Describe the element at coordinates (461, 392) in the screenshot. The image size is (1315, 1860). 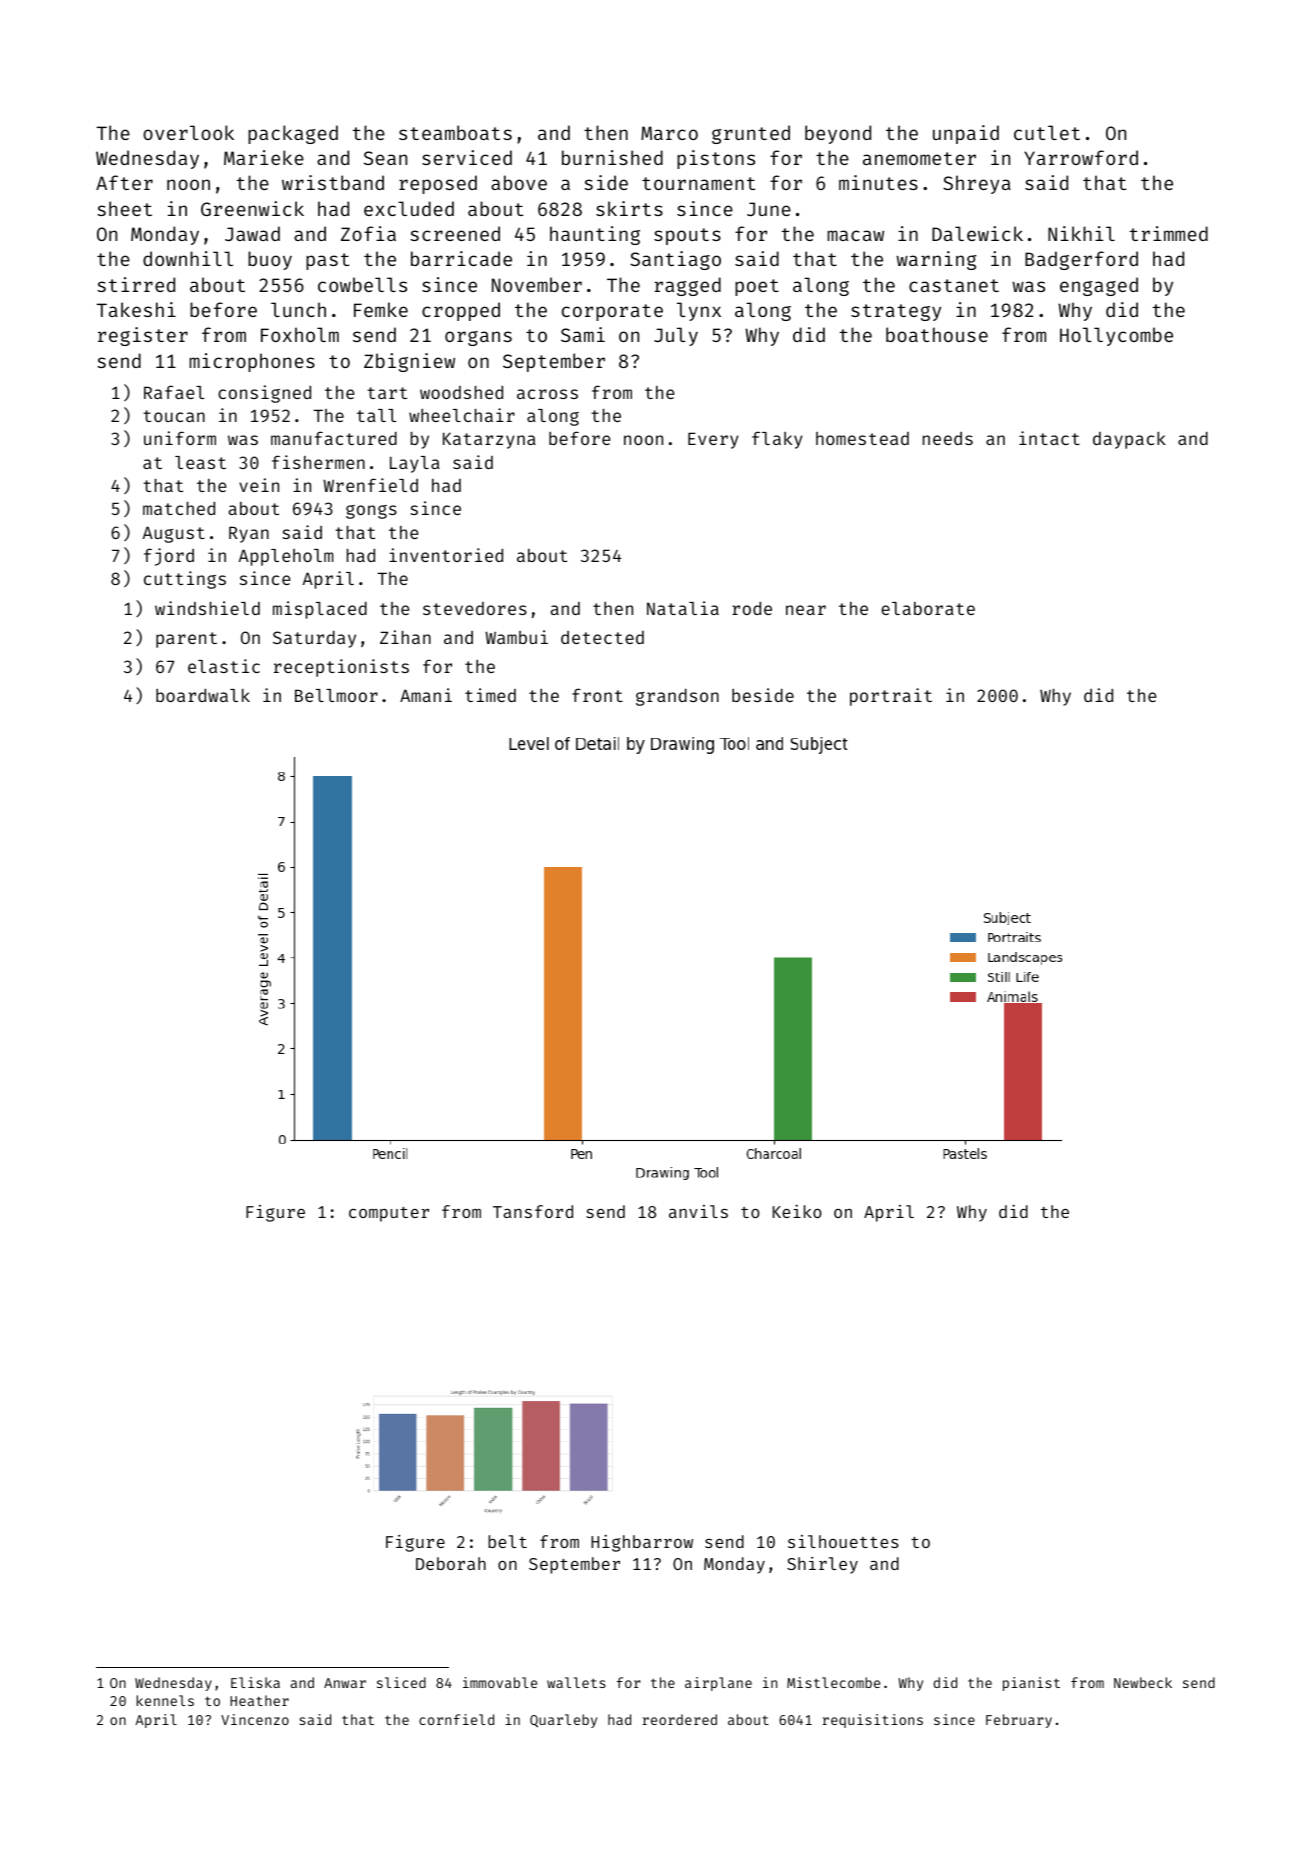
I see `woodshed` at that location.
